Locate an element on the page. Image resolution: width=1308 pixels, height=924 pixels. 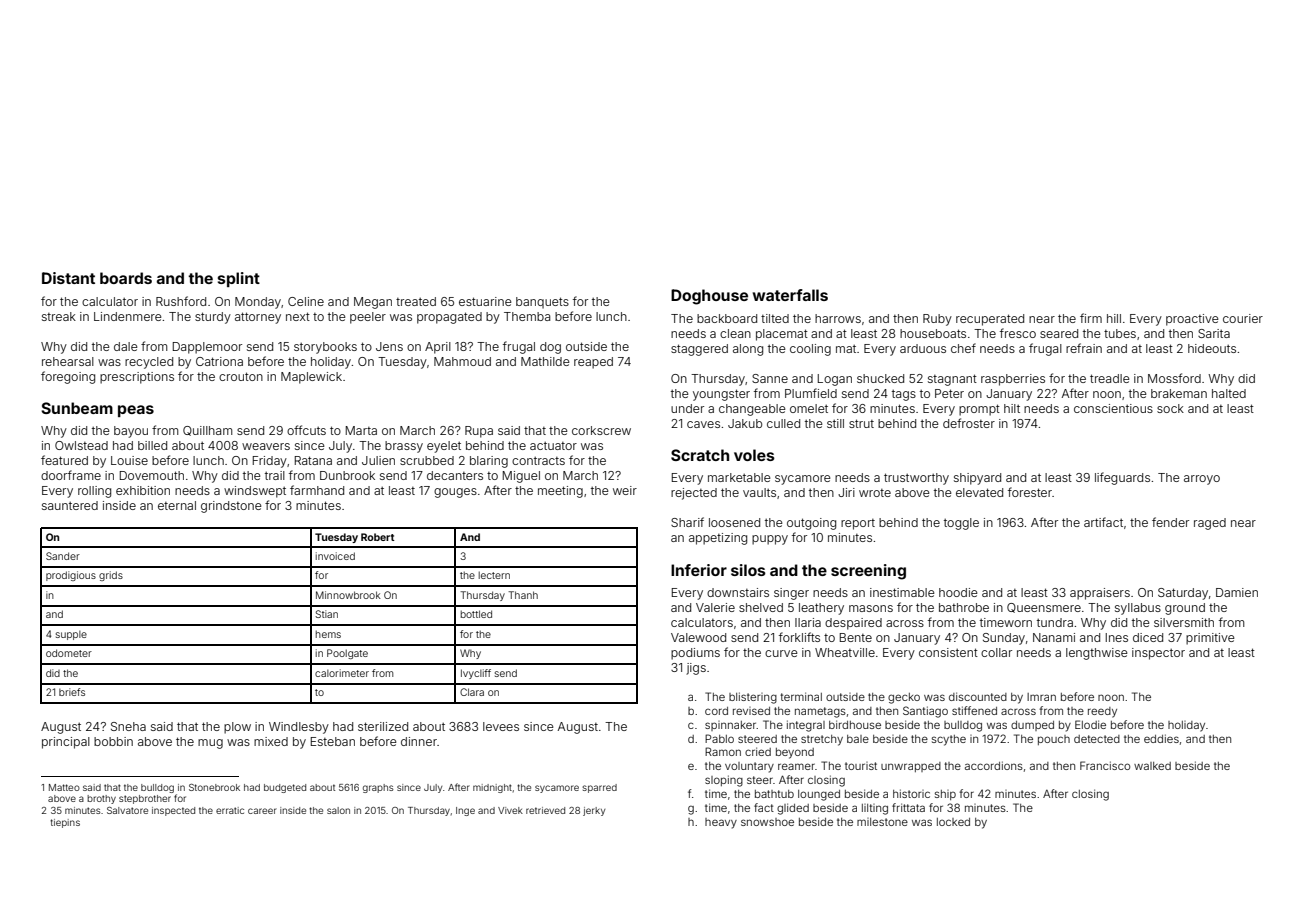
hill is located at coordinates (1114, 318).
